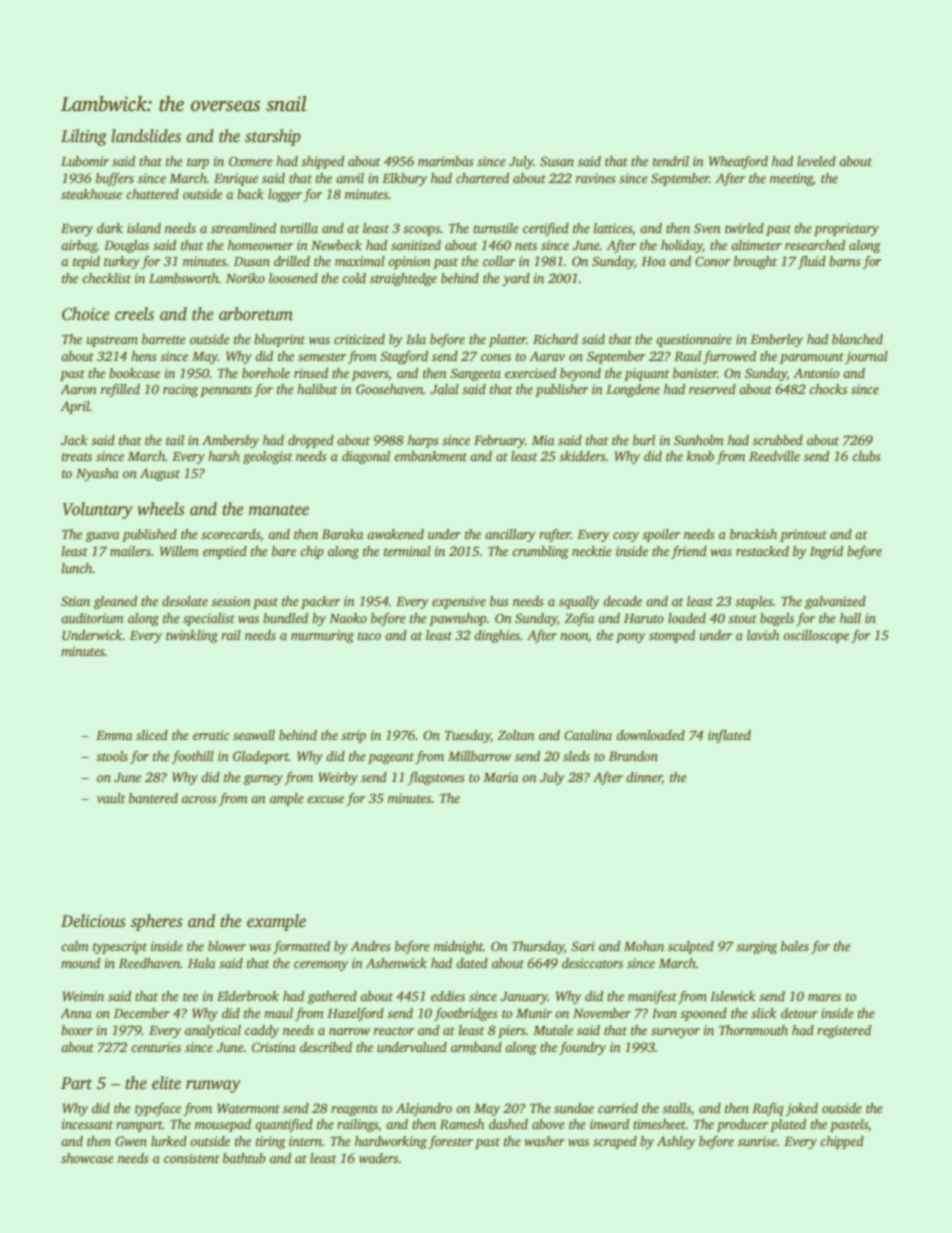 The image size is (952, 1233). What do you see at coordinates (430, 456) in the screenshot?
I see `embankment` at bounding box center [430, 456].
